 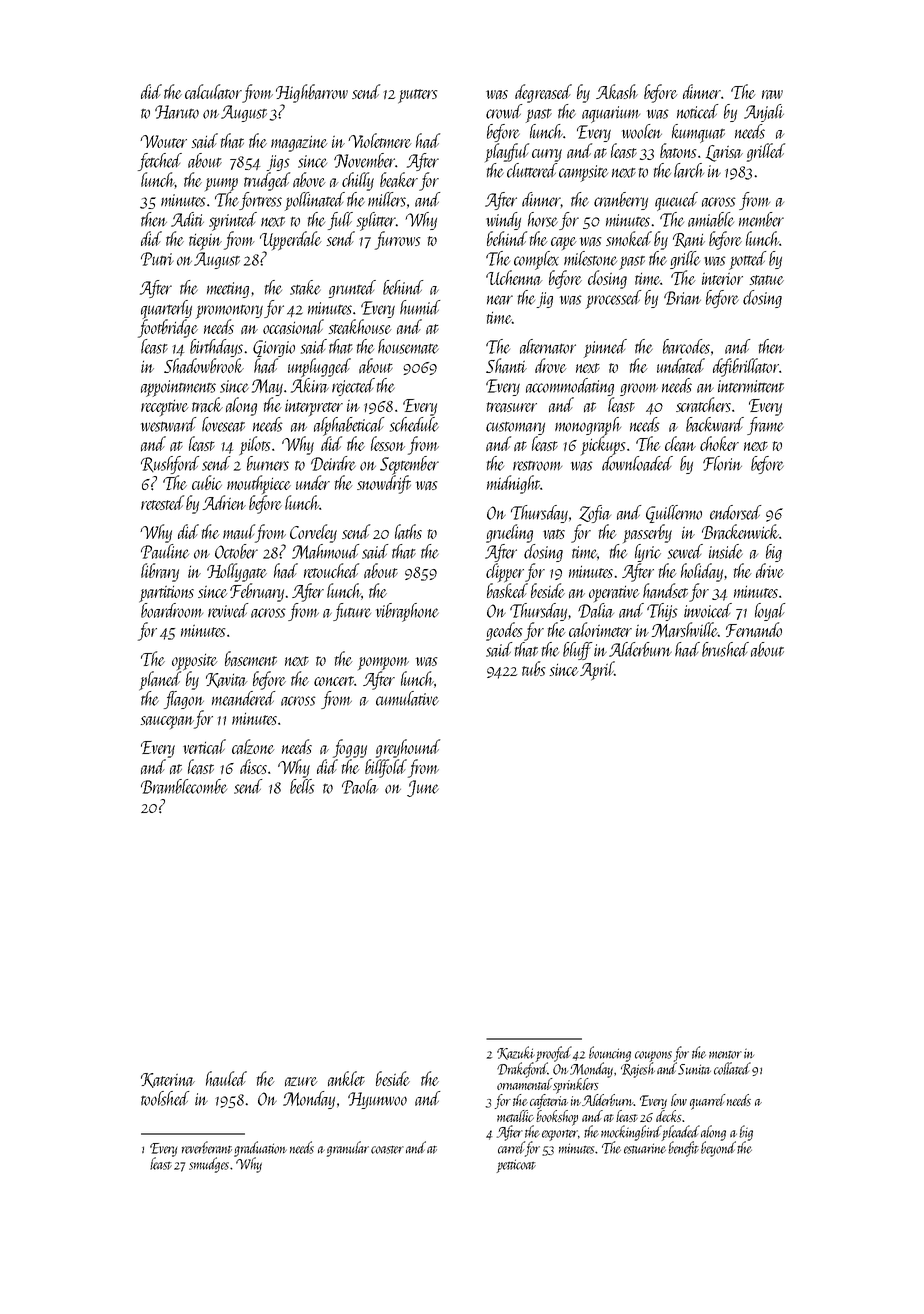 What do you see at coordinates (346, 1078) in the document?
I see `anklet` at bounding box center [346, 1078].
